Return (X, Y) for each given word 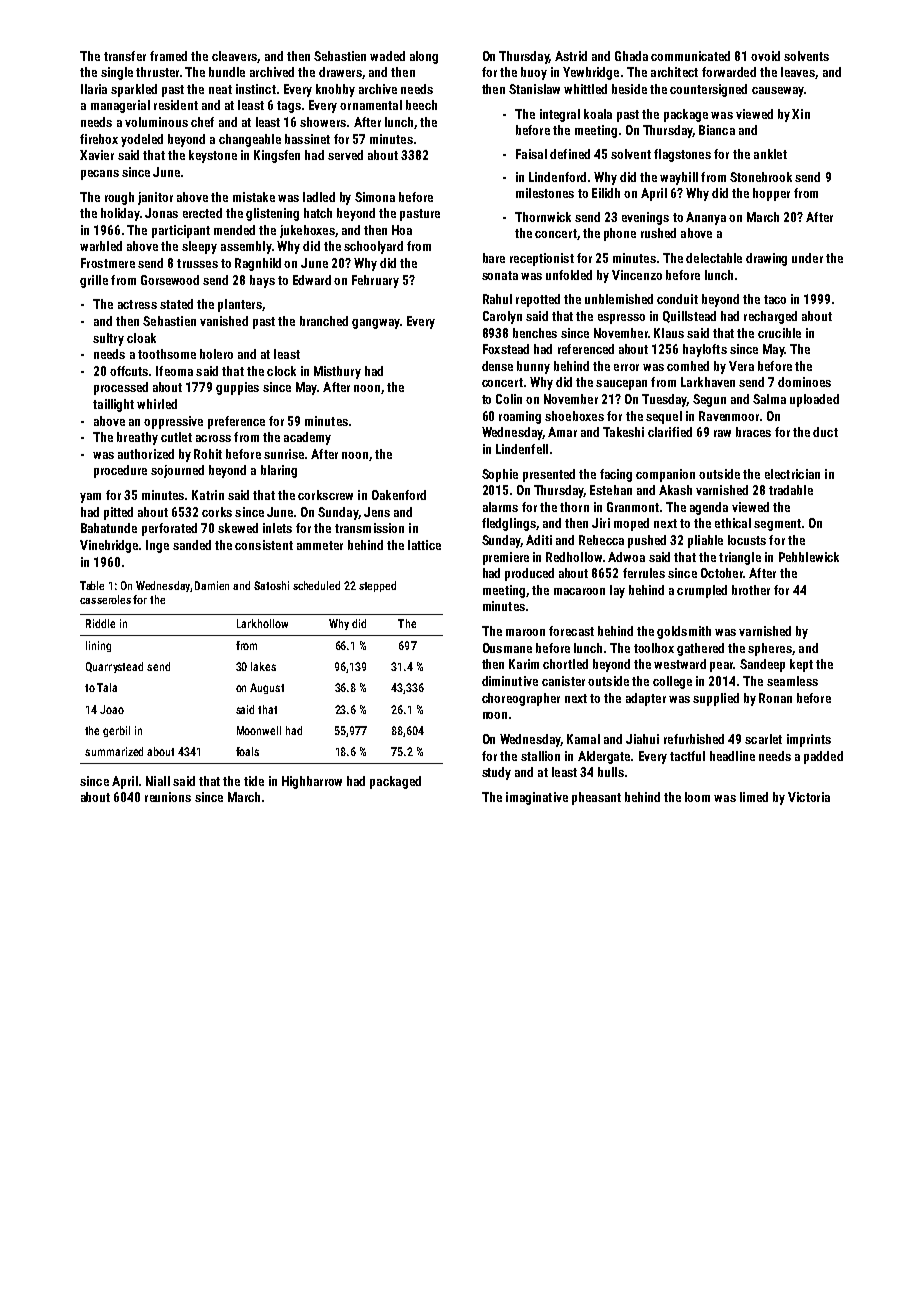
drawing (766, 259)
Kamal (583, 739)
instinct (256, 89)
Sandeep (762, 665)
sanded (192, 545)
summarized (114, 751)
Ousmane (507, 648)
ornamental (371, 105)
